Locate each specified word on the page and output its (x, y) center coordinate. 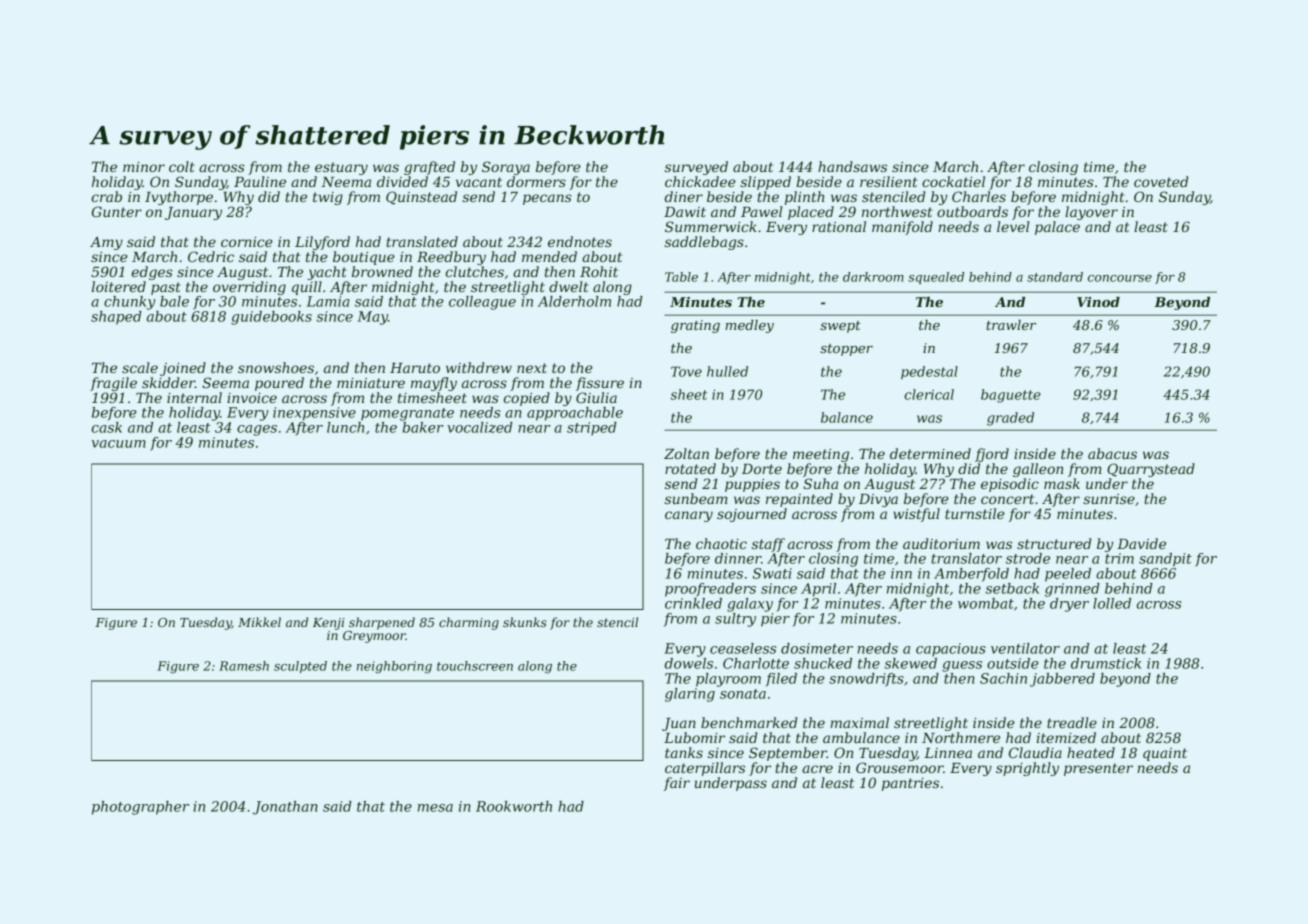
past (166, 288)
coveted (1161, 181)
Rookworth (514, 806)
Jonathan (285, 808)
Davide (1141, 543)
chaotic (721, 543)
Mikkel (259, 622)
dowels (689, 663)
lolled (1112, 603)
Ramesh (244, 666)
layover (1091, 213)
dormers (536, 181)
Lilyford (322, 243)
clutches (475, 271)
